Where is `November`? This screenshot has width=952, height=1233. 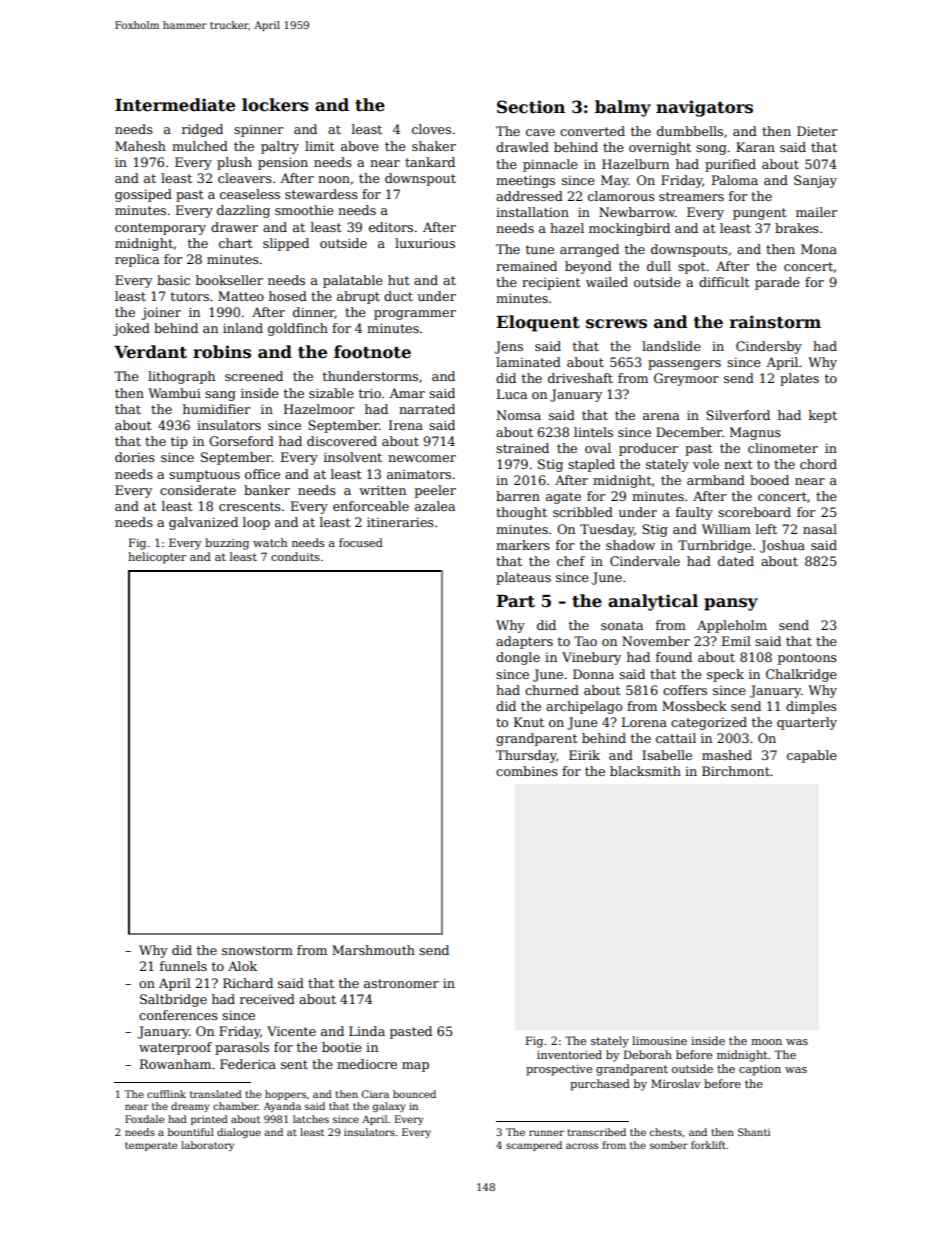
November is located at coordinates (656, 641).
